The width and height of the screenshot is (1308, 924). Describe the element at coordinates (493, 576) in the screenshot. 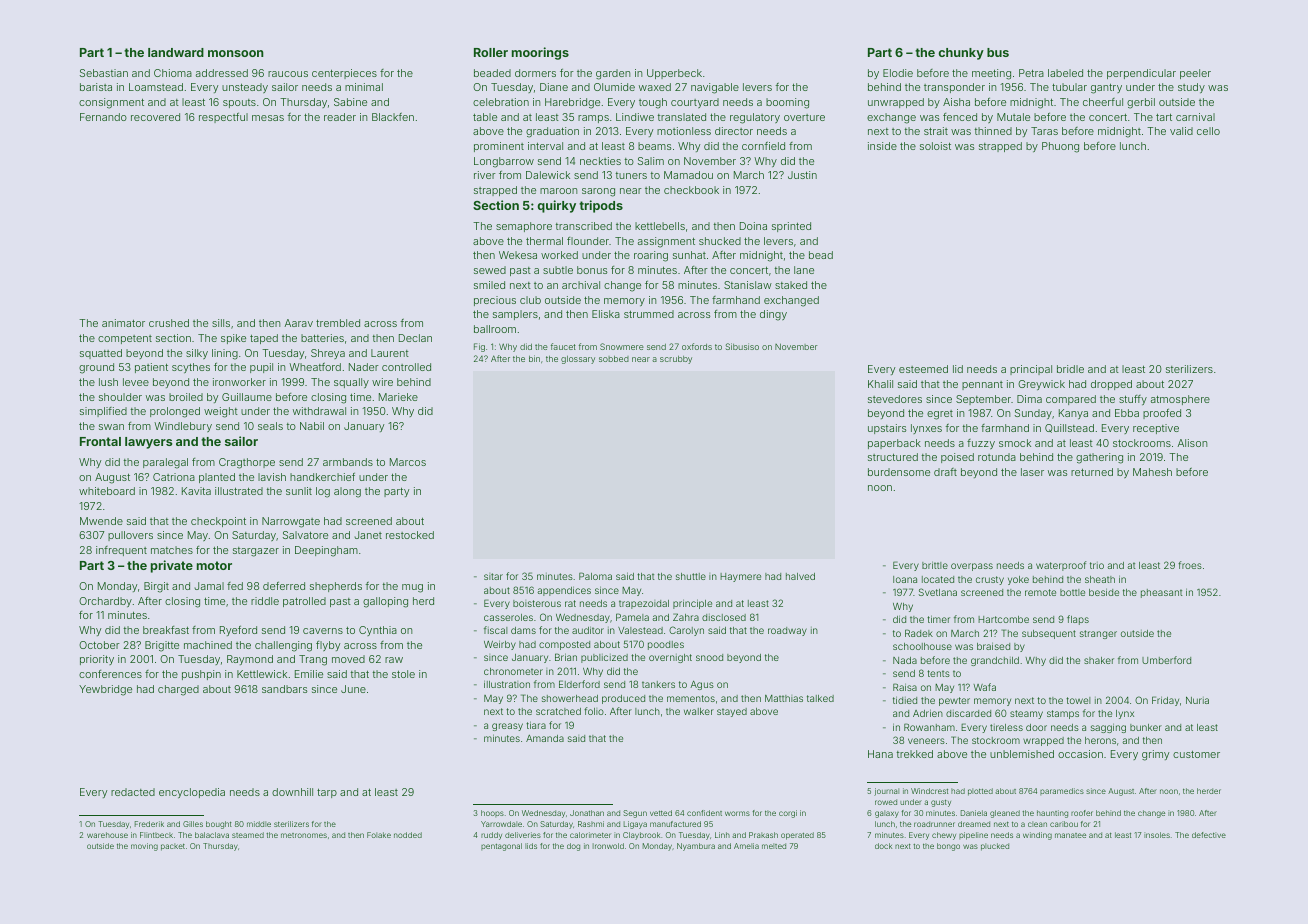

I see `sitar` at that location.
